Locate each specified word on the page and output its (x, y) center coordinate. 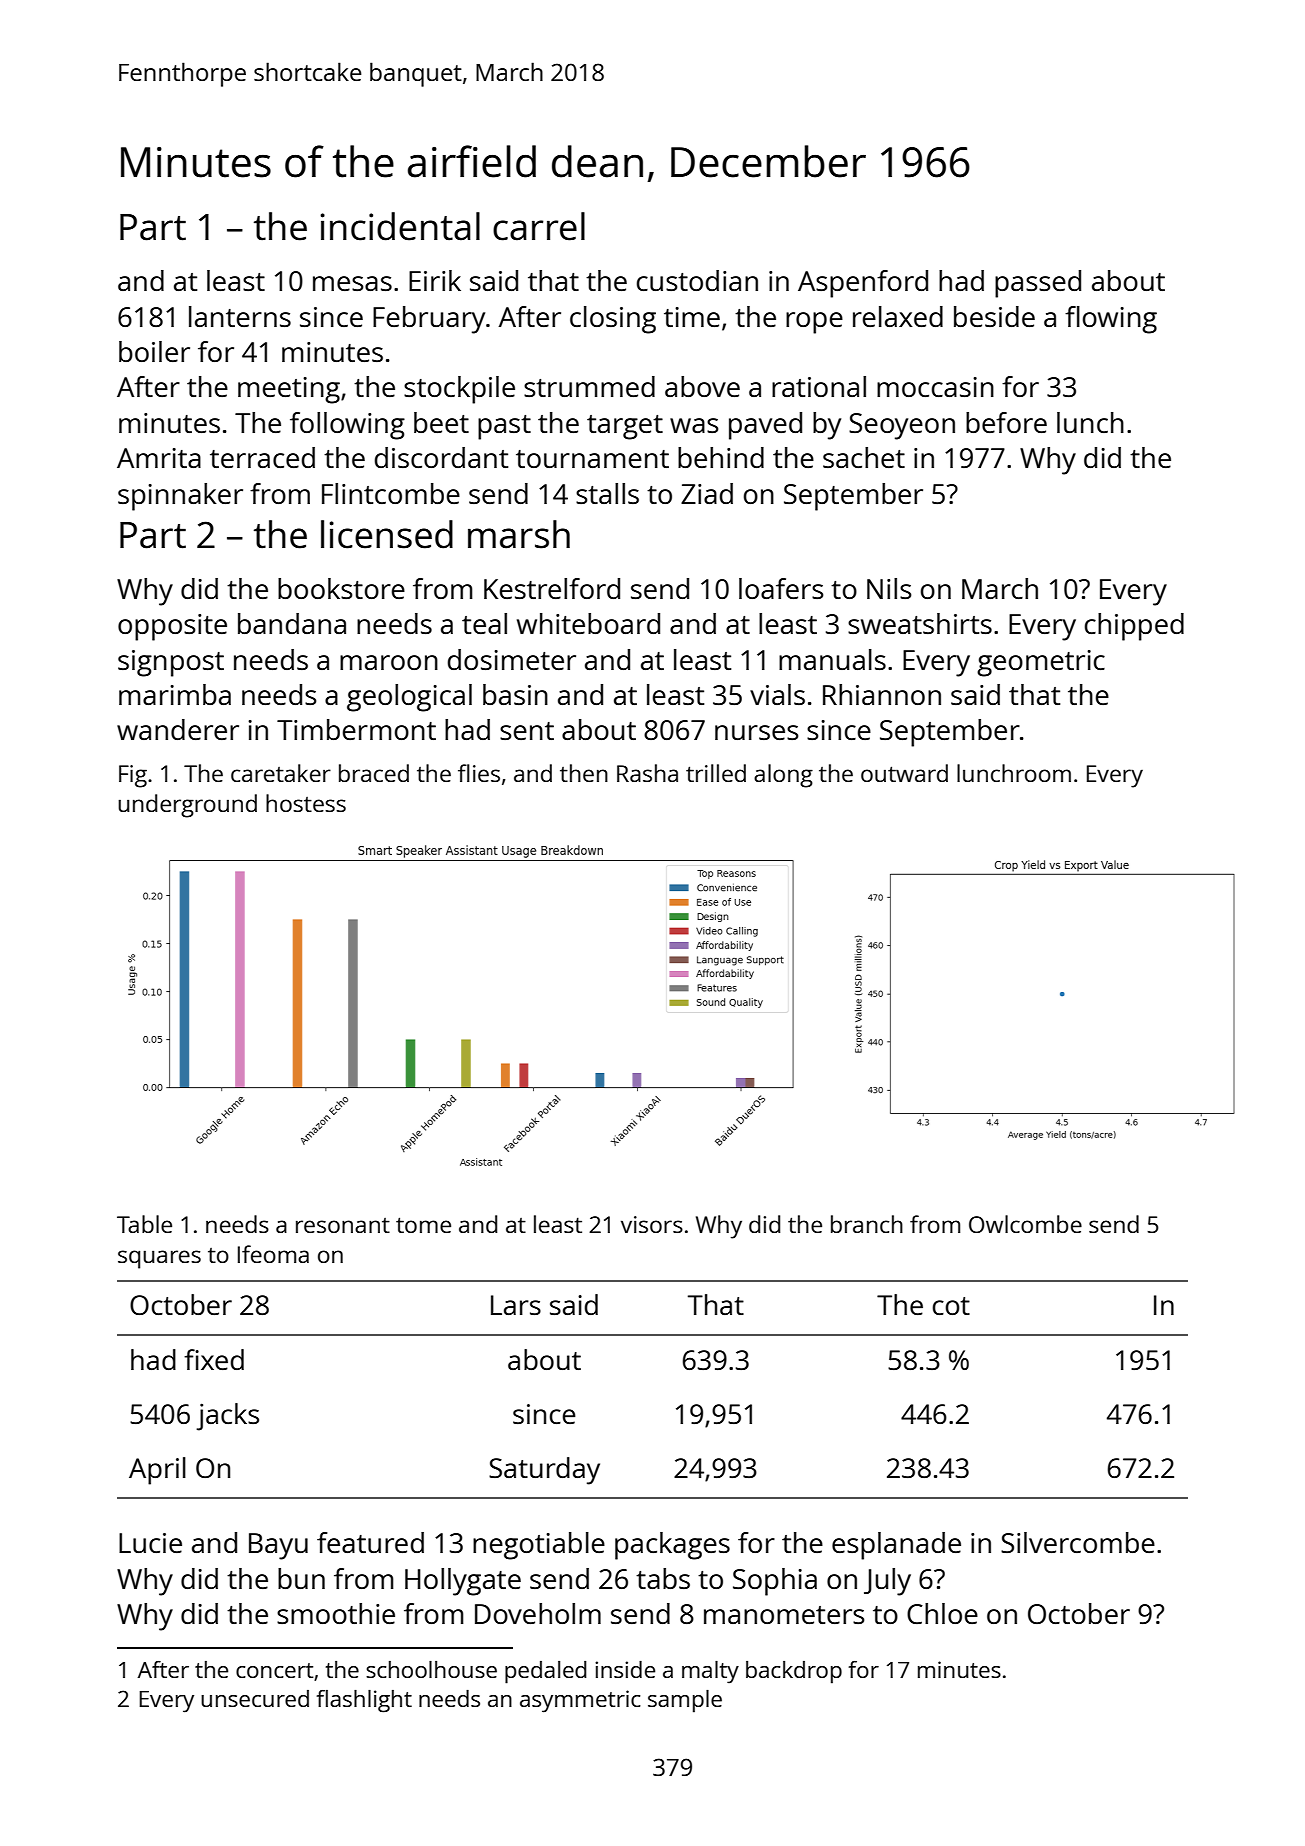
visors (652, 1224)
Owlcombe (1025, 1224)
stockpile (459, 390)
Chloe (942, 1613)
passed (1038, 284)
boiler (154, 351)
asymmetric (580, 1701)
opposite (172, 627)
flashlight (364, 1701)
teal (484, 623)
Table (144, 1224)
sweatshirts (920, 623)
